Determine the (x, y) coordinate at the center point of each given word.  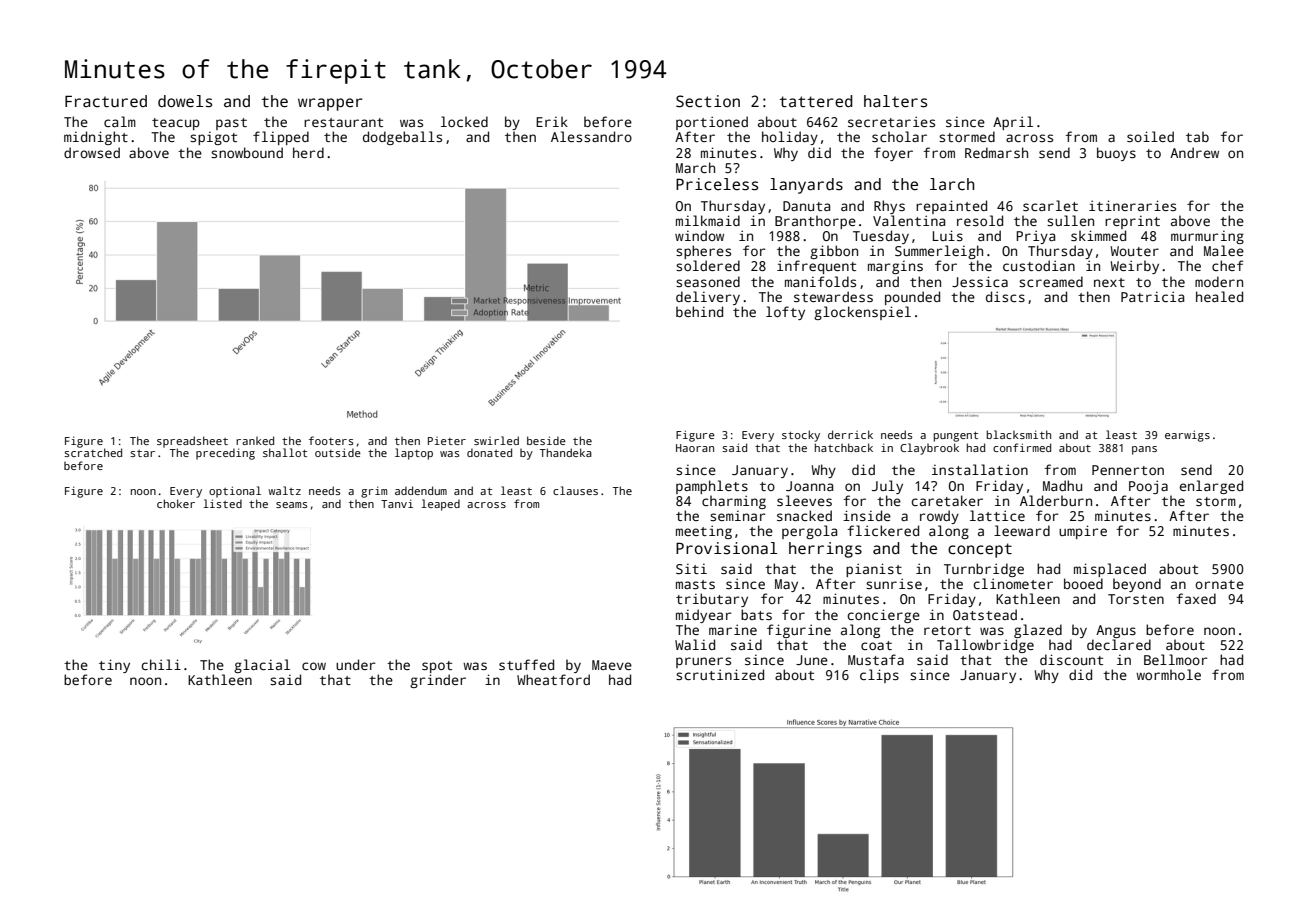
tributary (712, 600)
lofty (785, 313)
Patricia (1152, 296)
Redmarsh (996, 152)
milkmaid (708, 220)
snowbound (247, 152)
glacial (262, 666)
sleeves (804, 500)
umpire (1083, 532)
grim (374, 492)
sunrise (894, 583)
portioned (712, 123)
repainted (951, 207)
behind (699, 311)
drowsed (92, 152)
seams (291, 505)
